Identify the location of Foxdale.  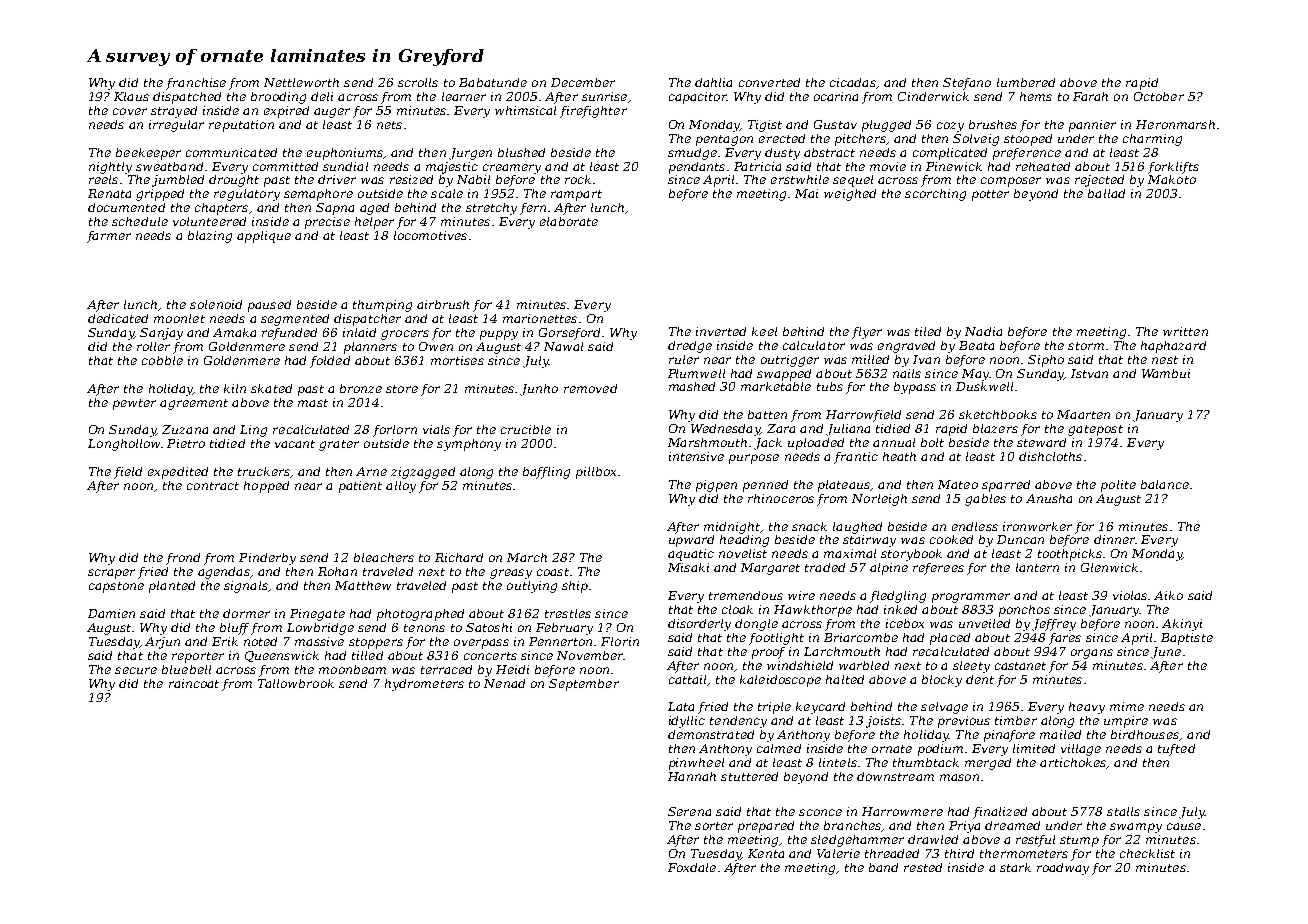
(692, 867).
